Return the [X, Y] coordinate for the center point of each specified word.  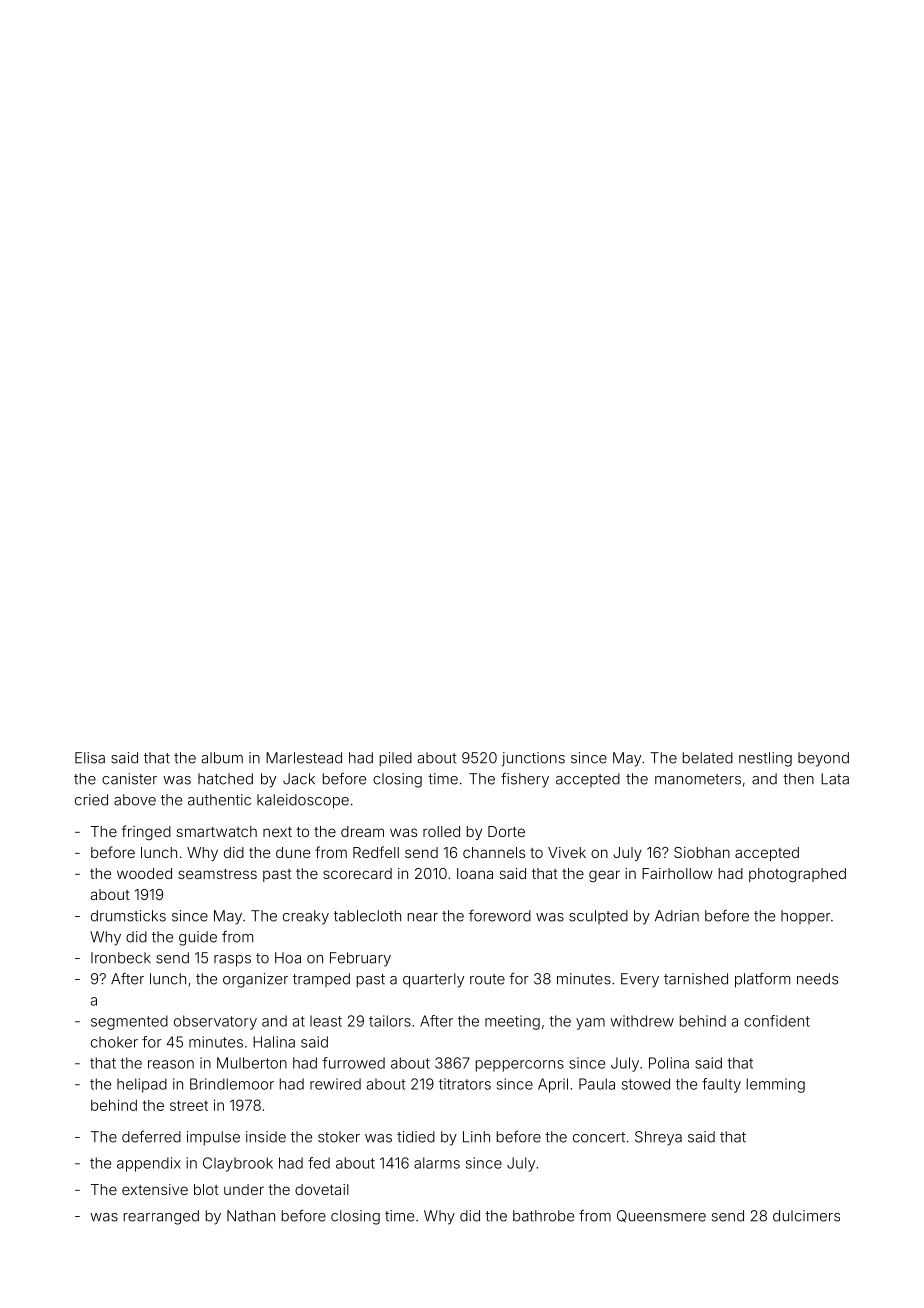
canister [129, 779]
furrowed [353, 1063]
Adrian [677, 916]
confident [777, 1021]
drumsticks [128, 916]
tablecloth [367, 916]
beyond [823, 759]
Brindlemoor [232, 1084]
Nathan [251, 1216]
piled [396, 759]
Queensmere [661, 1216]
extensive [155, 1189]
